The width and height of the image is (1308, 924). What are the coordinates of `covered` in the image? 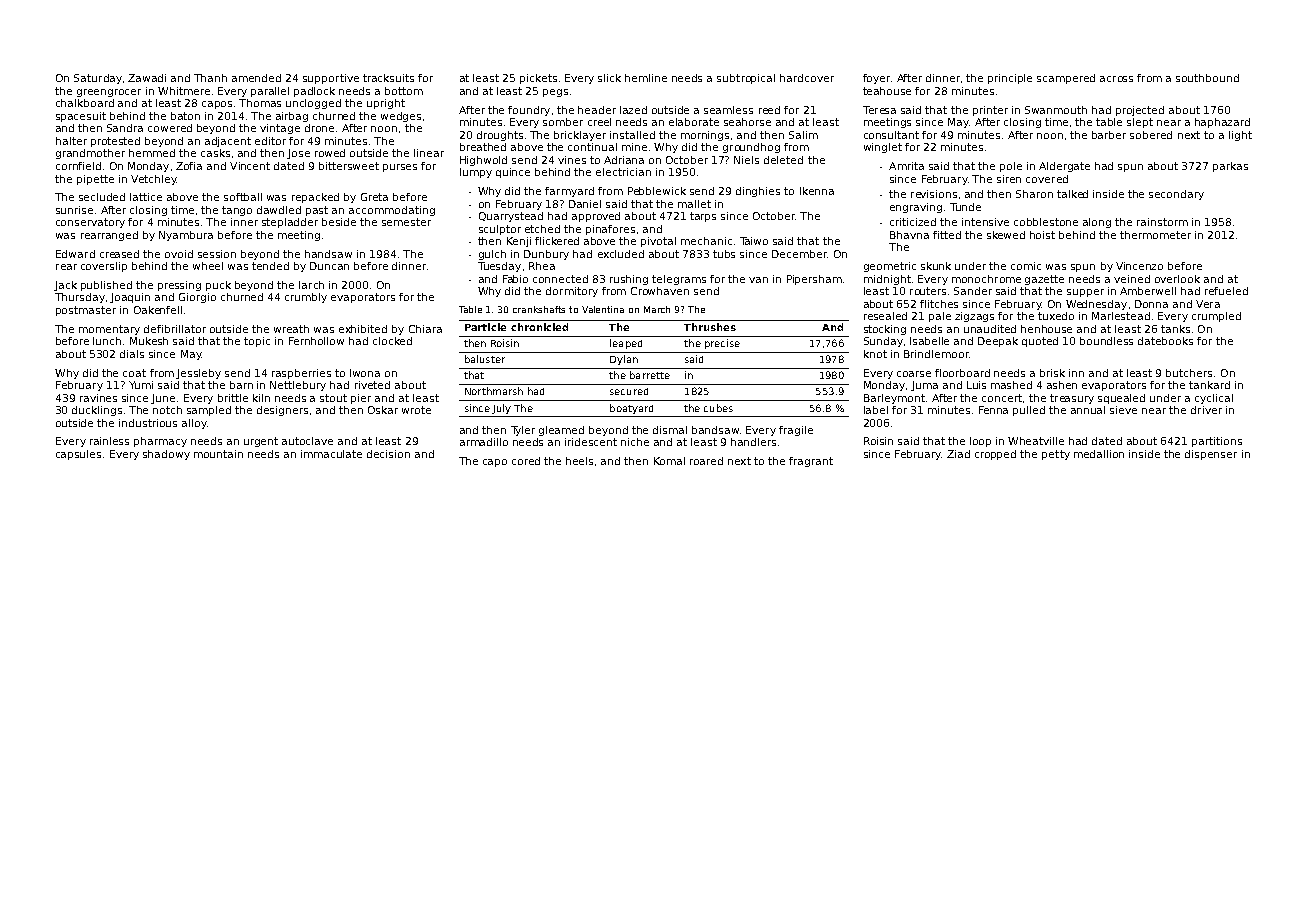 It's located at (1047, 179).
